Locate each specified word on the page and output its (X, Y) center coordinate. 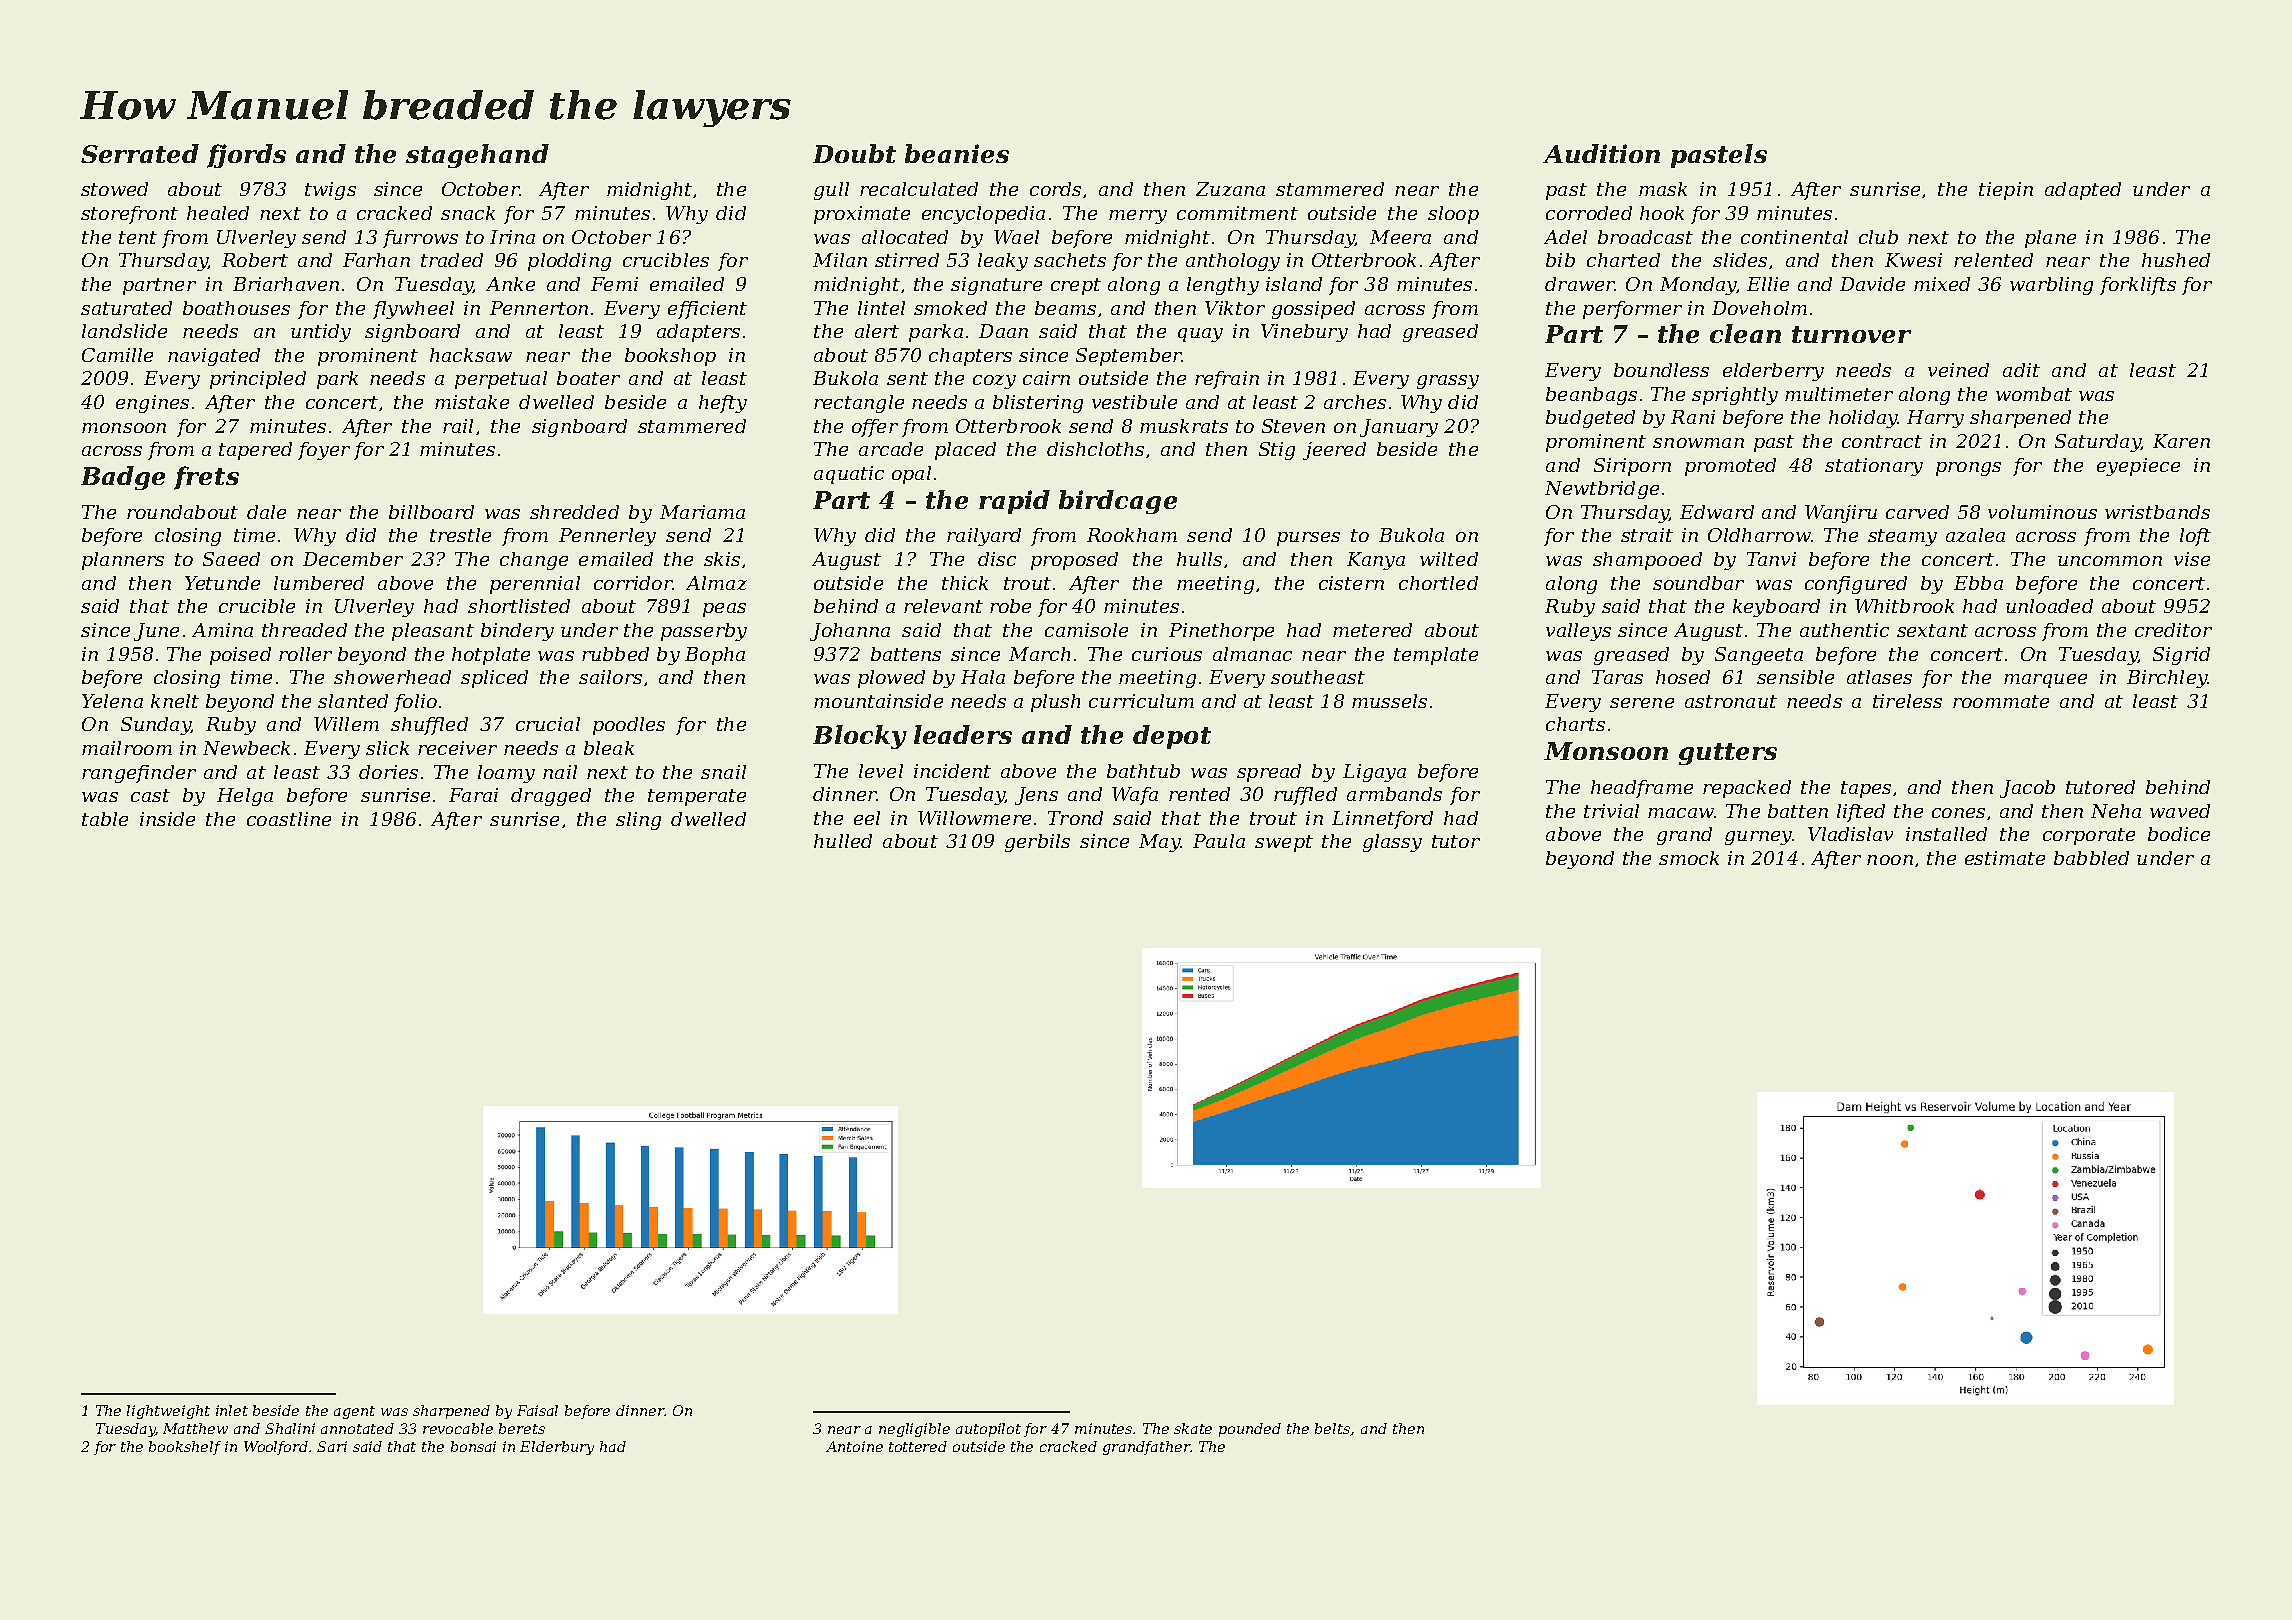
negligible (914, 1430)
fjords (246, 156)
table (105, 819)
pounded (1250, 1430)
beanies (957, 153)
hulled (843, 841)
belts (1333, 1429)
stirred (907, 260)
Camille (117, 355)
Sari (332, 1446)
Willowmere (974, 818)
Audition (1601, 153)
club (1878, 237)
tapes (1866, 789)
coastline (289, 819)
